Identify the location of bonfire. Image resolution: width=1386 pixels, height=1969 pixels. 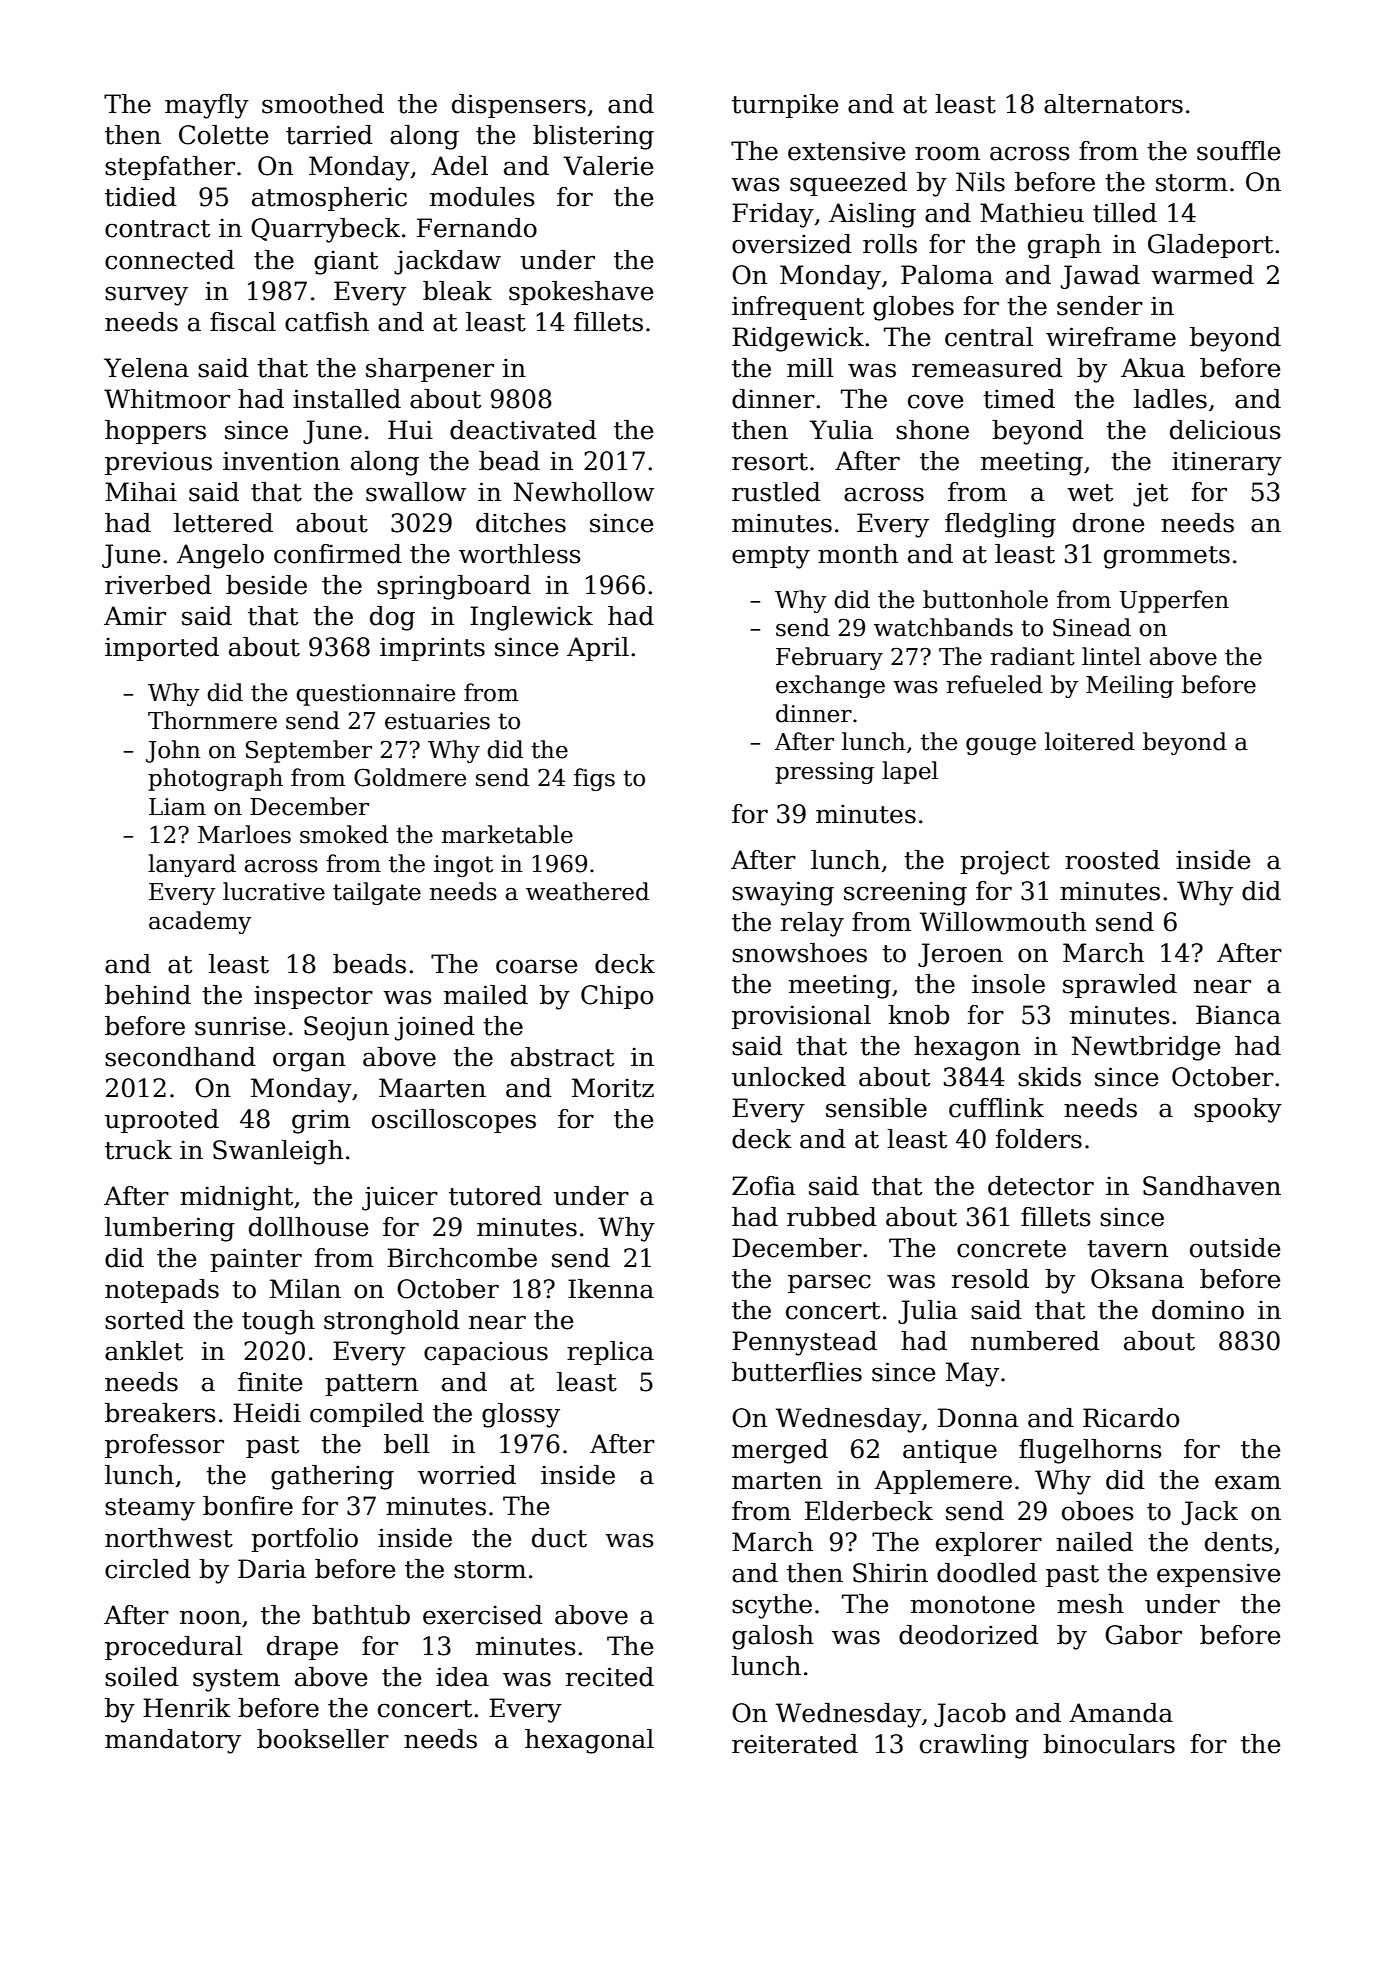
(248, 1506).
